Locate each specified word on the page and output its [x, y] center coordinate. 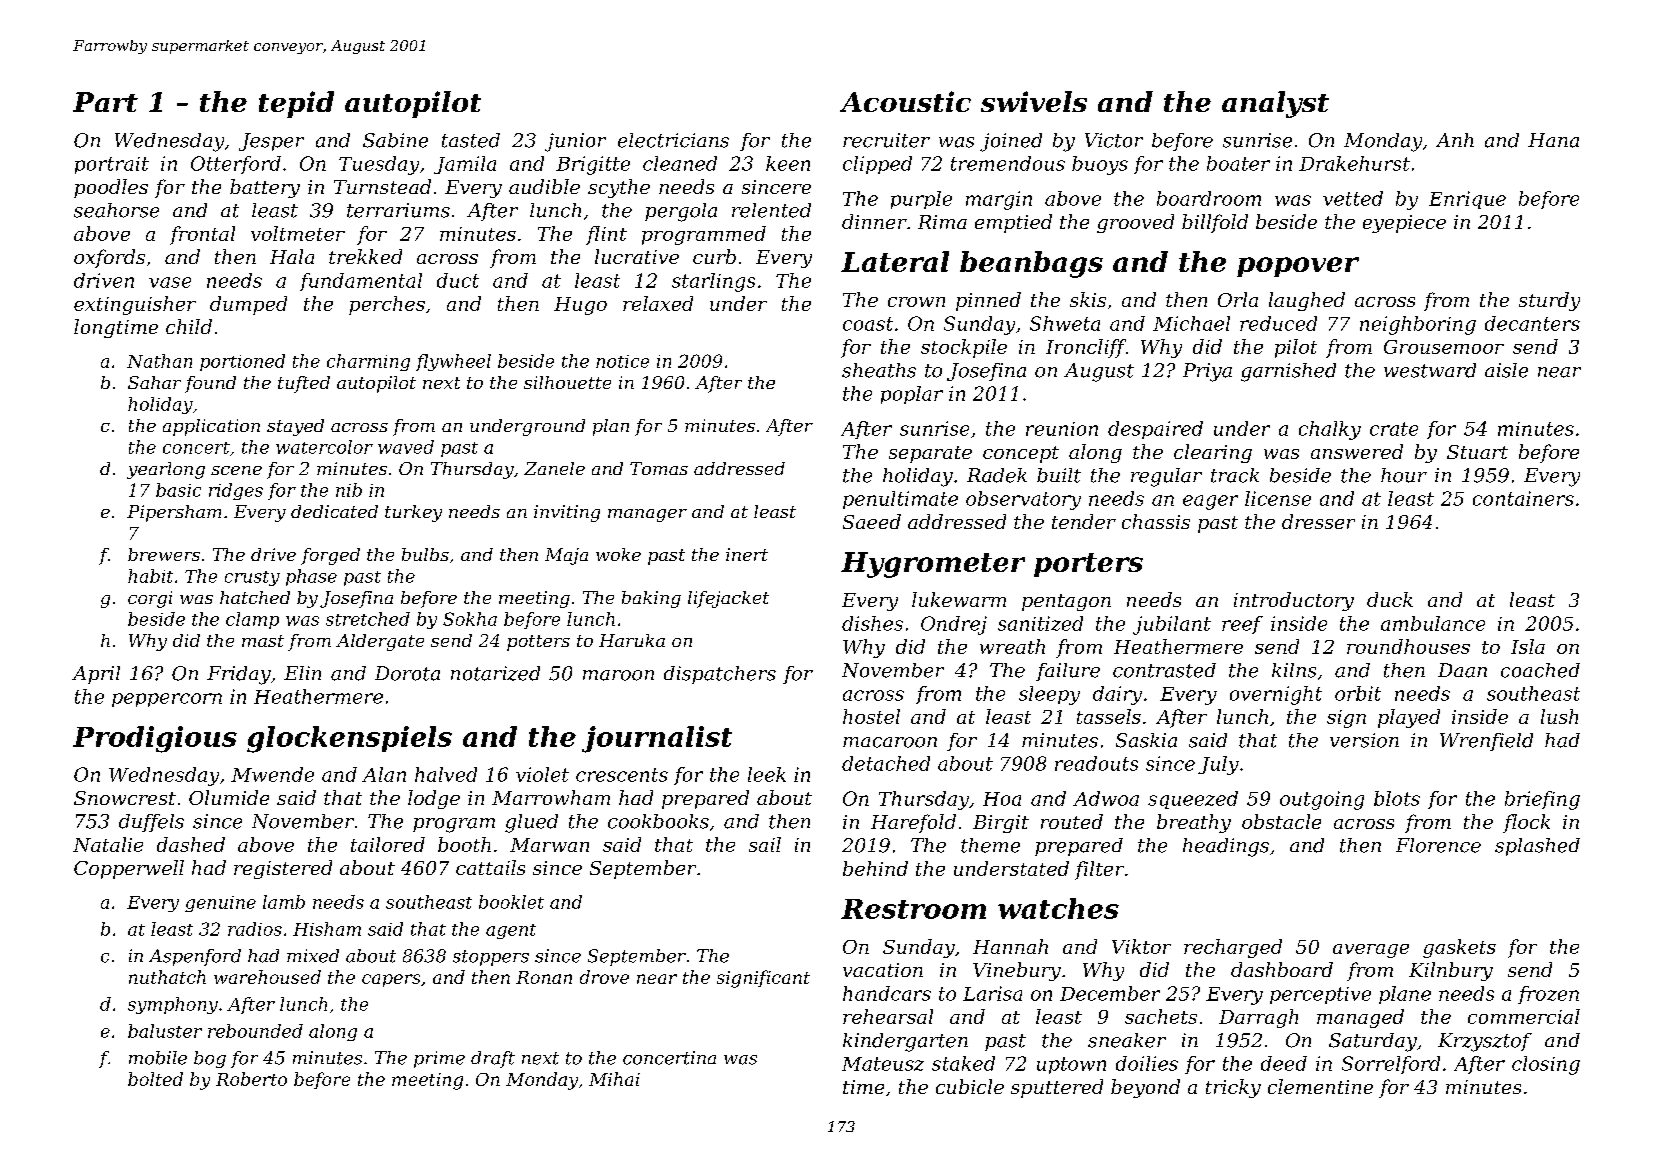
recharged [1233, 948]
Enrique [1467, 200]
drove [604, 977]
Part [105, 102]
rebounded [255, 1031]
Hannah [1010, 946]
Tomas [659, 468]
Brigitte [593, 165]
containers [1523, 498]
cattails [490, 867]
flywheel [453, 362]
